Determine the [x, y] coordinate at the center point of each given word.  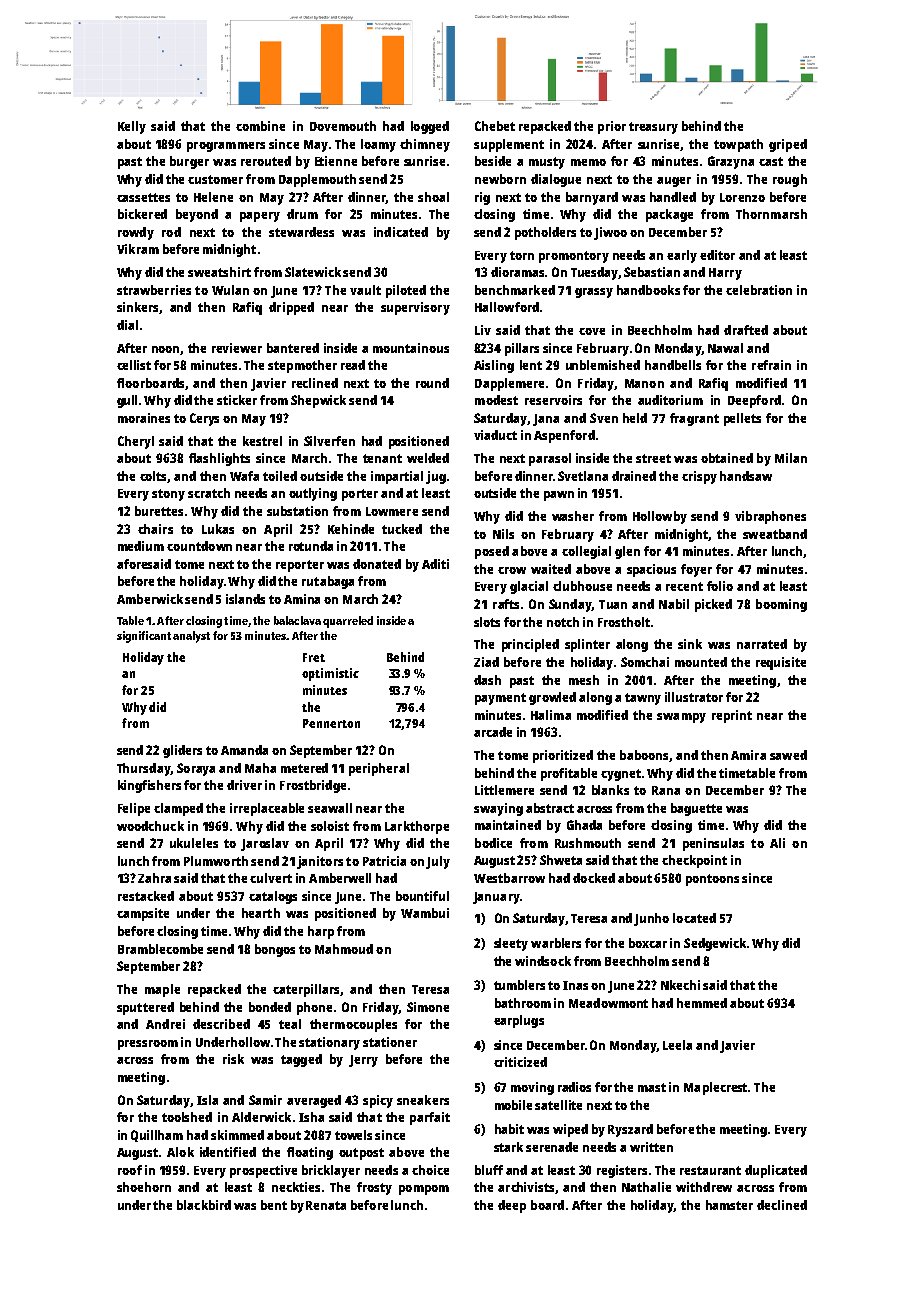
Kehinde [351, 529]
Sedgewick [715, 944]
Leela [677, 1045]
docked [594, 878]
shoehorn [144, 1187]
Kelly [132, 127]
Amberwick [150, 599]
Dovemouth [343, 126]
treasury [653, 128]
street [653, 458]
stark [508, 1147]
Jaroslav [265, 844]
